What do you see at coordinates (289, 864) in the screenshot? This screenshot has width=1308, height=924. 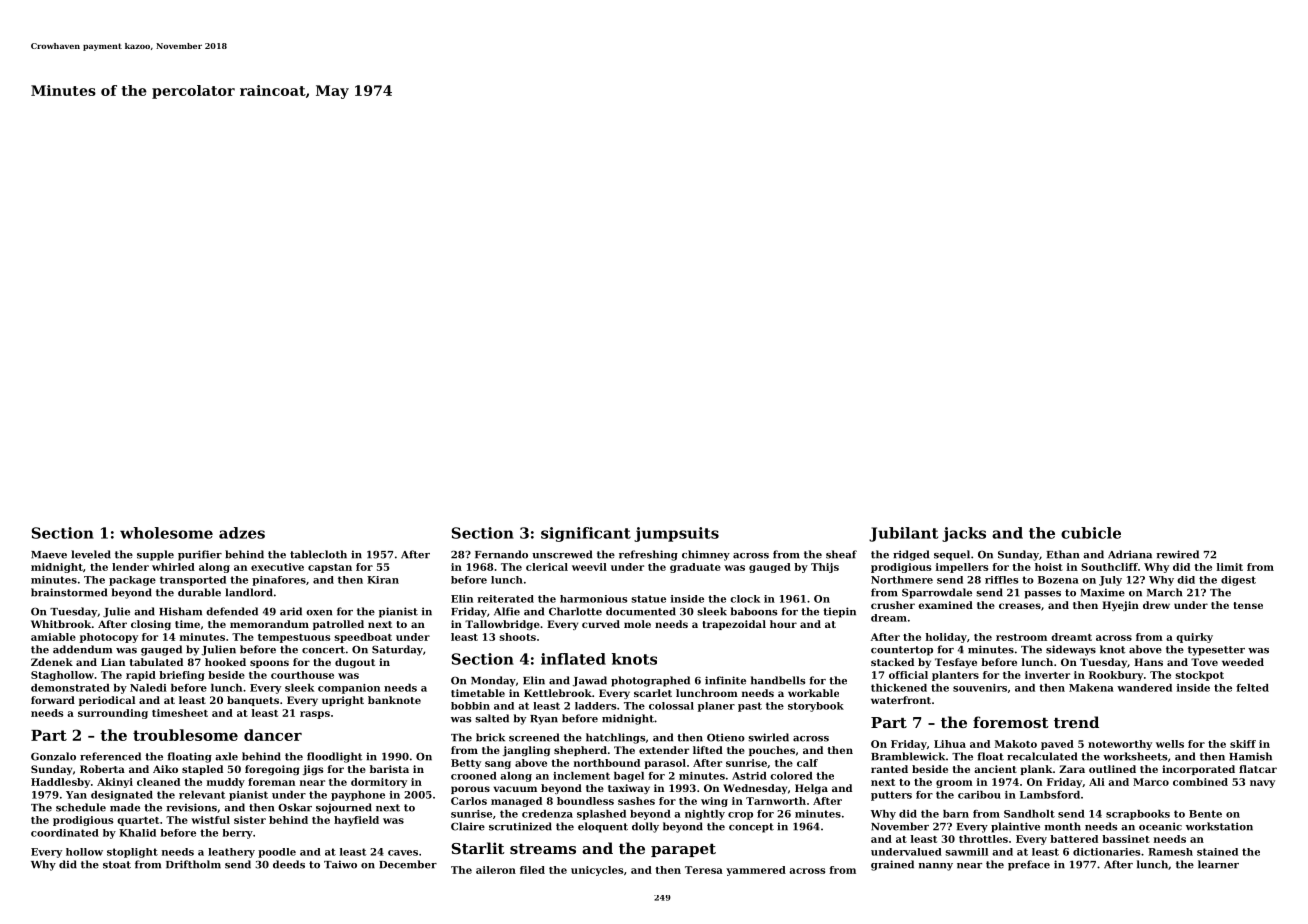 I see `deeds` at bounding box center [289, 864].
